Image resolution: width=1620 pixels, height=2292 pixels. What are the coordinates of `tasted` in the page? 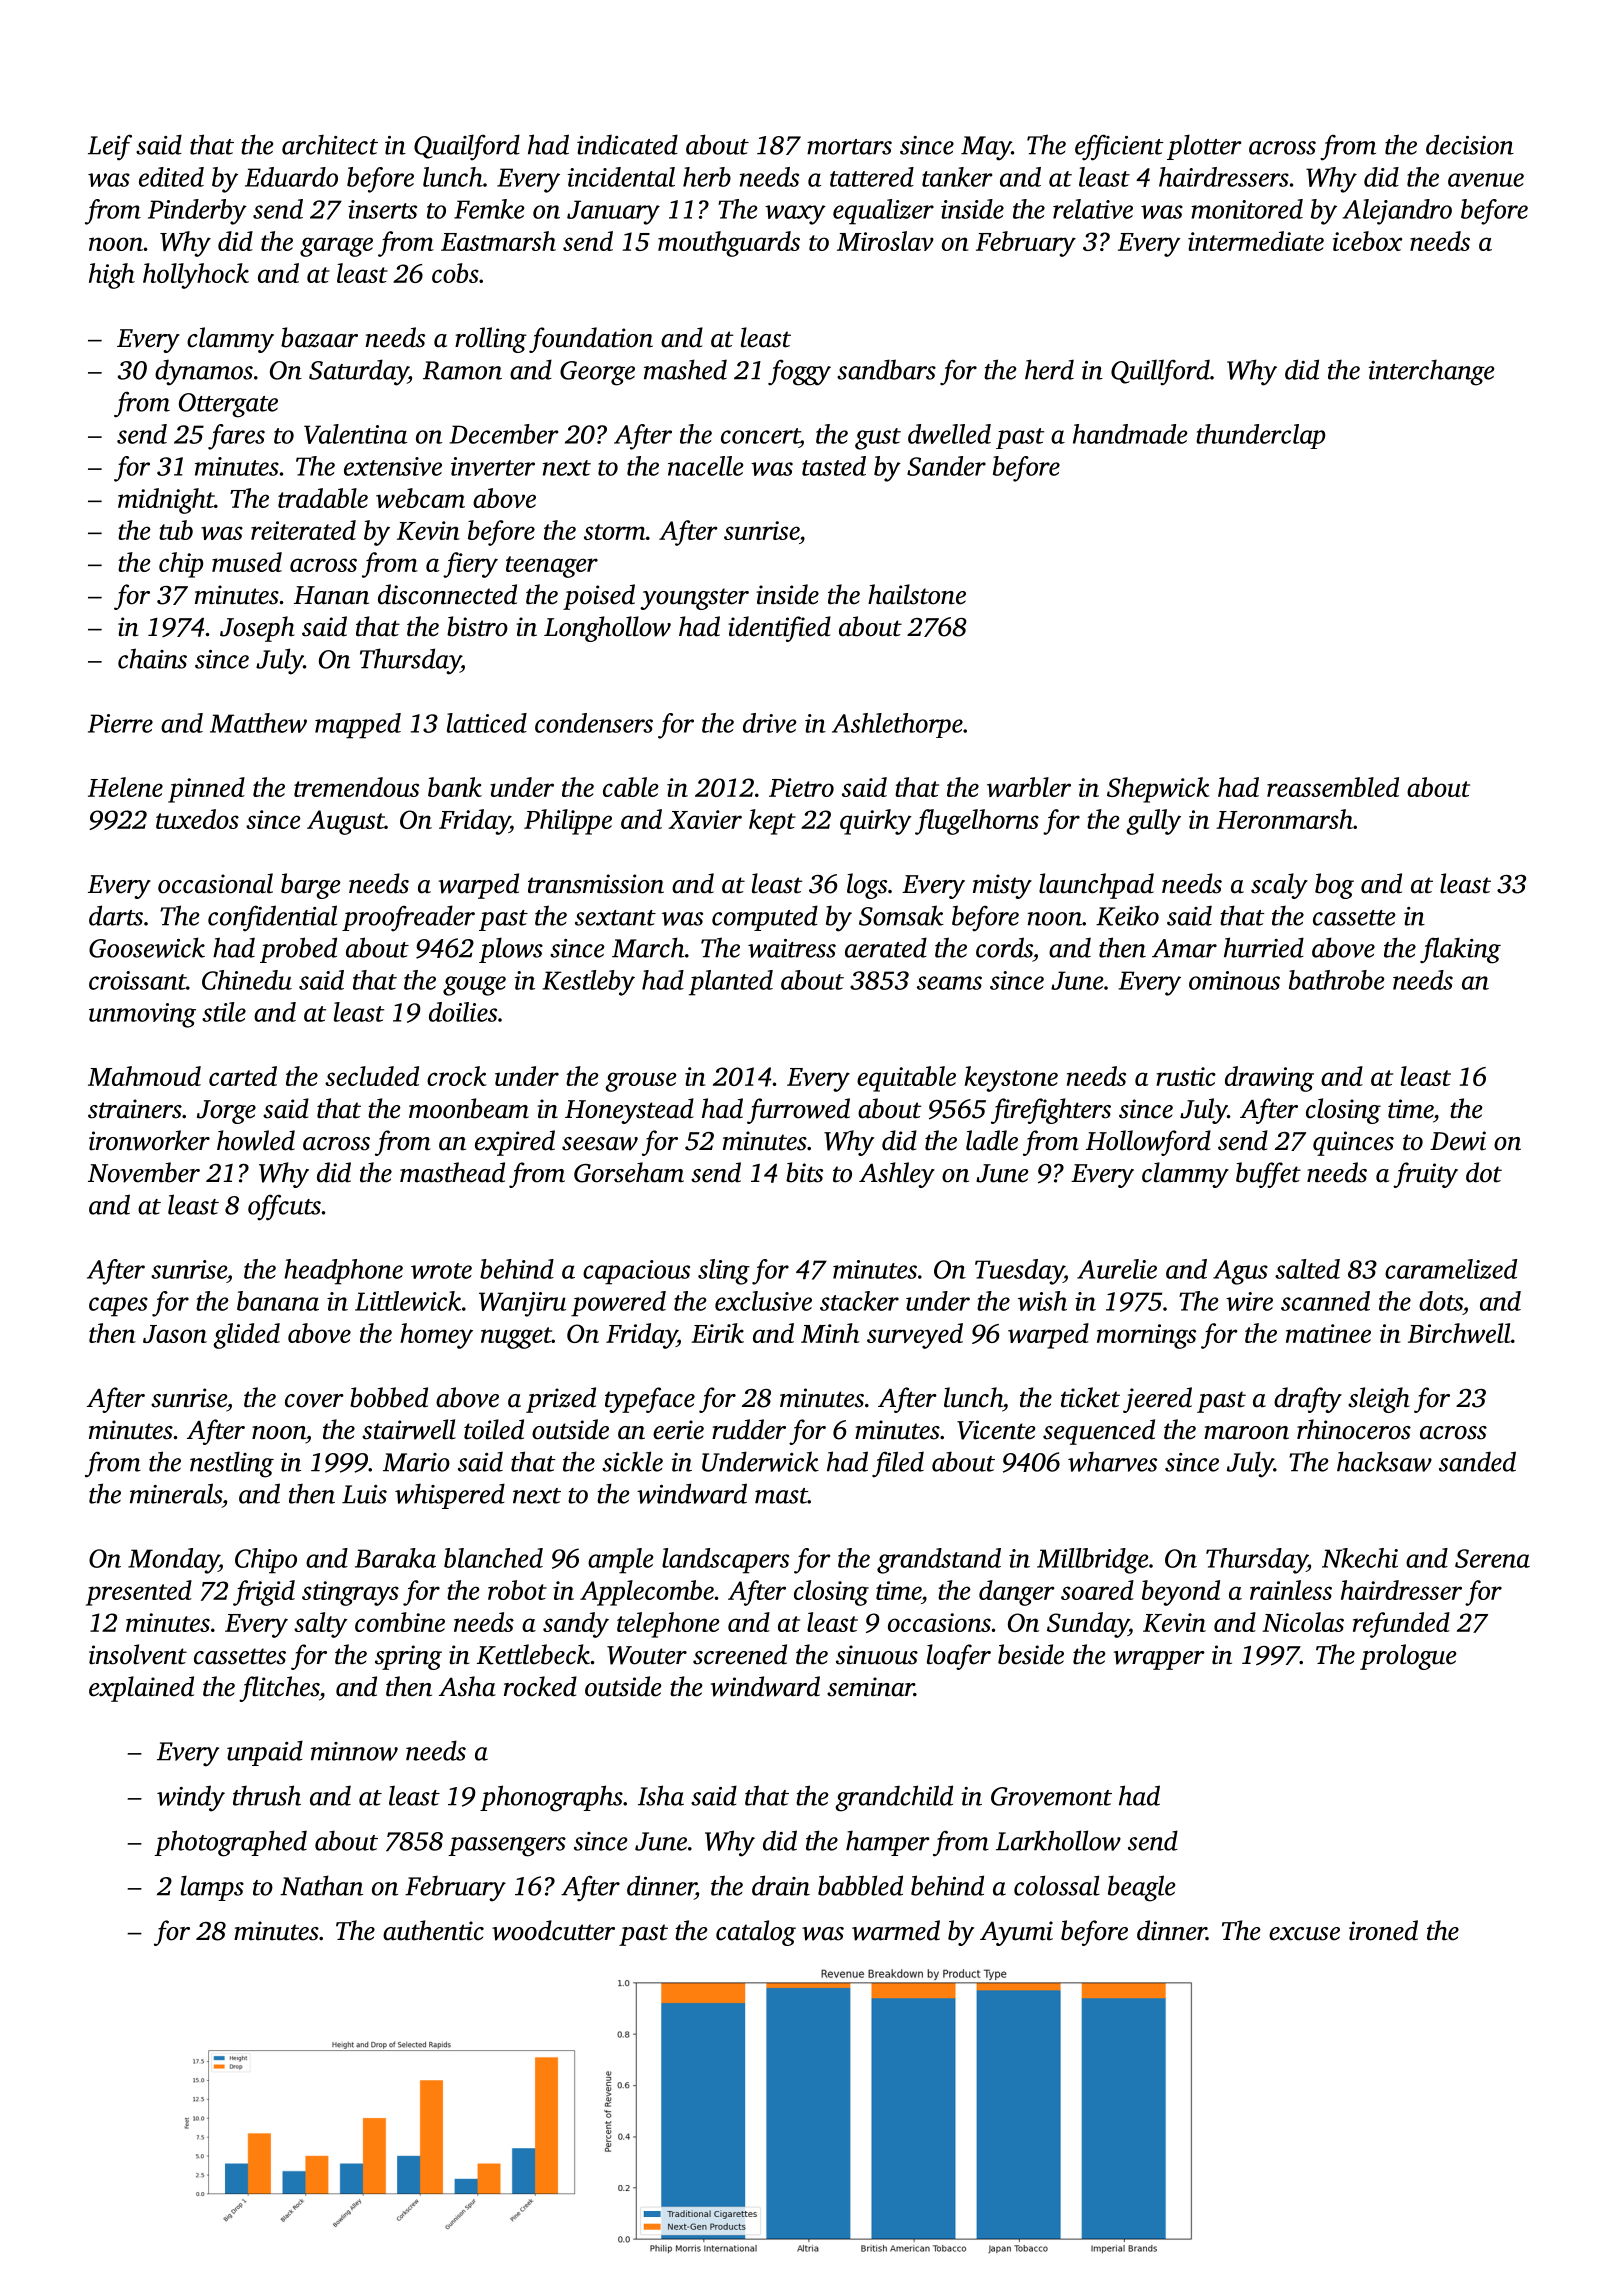 It's located at (834, 466).
